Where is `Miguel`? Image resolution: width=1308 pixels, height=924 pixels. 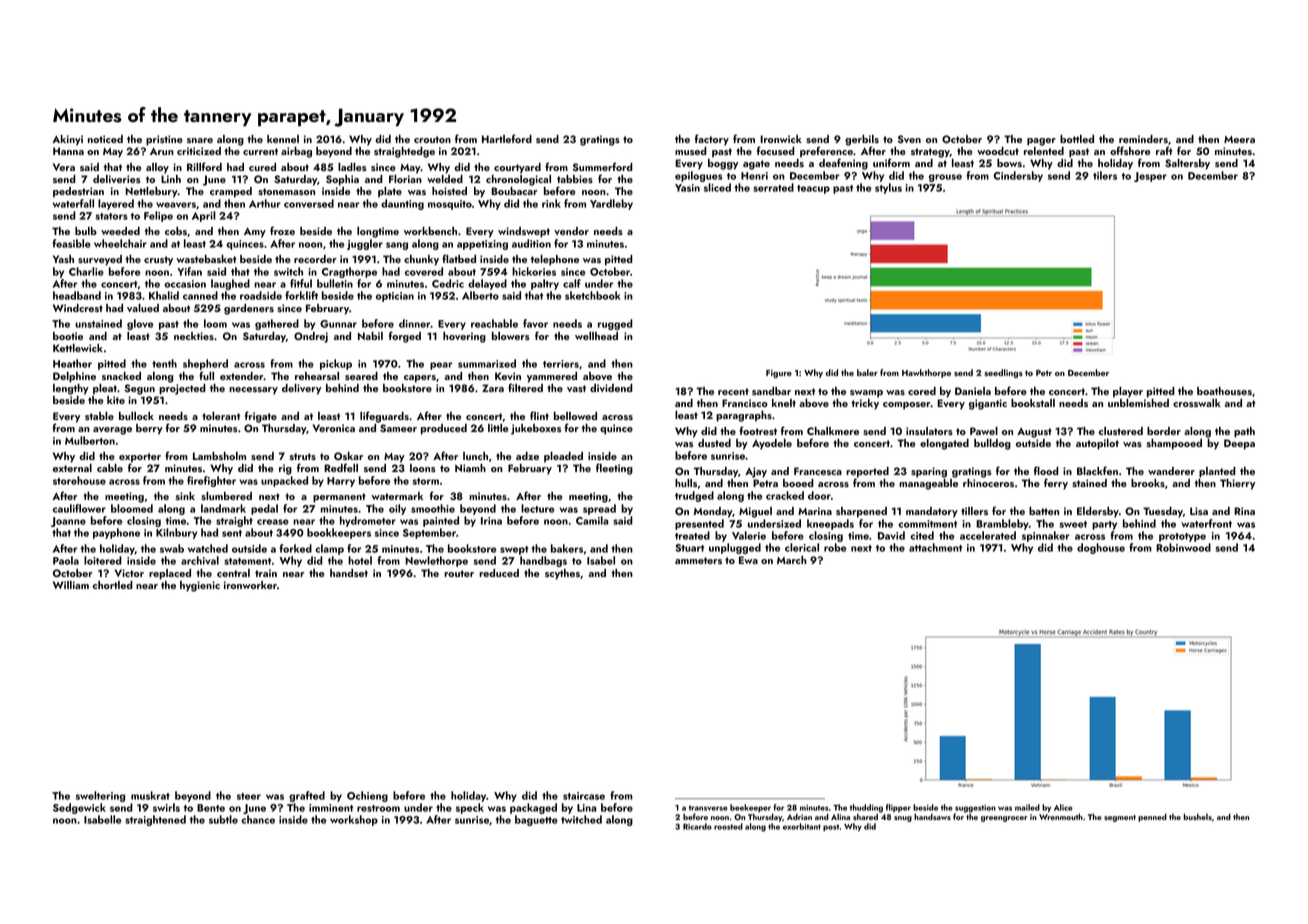
Miguel is located at coordinates (755, 512).
